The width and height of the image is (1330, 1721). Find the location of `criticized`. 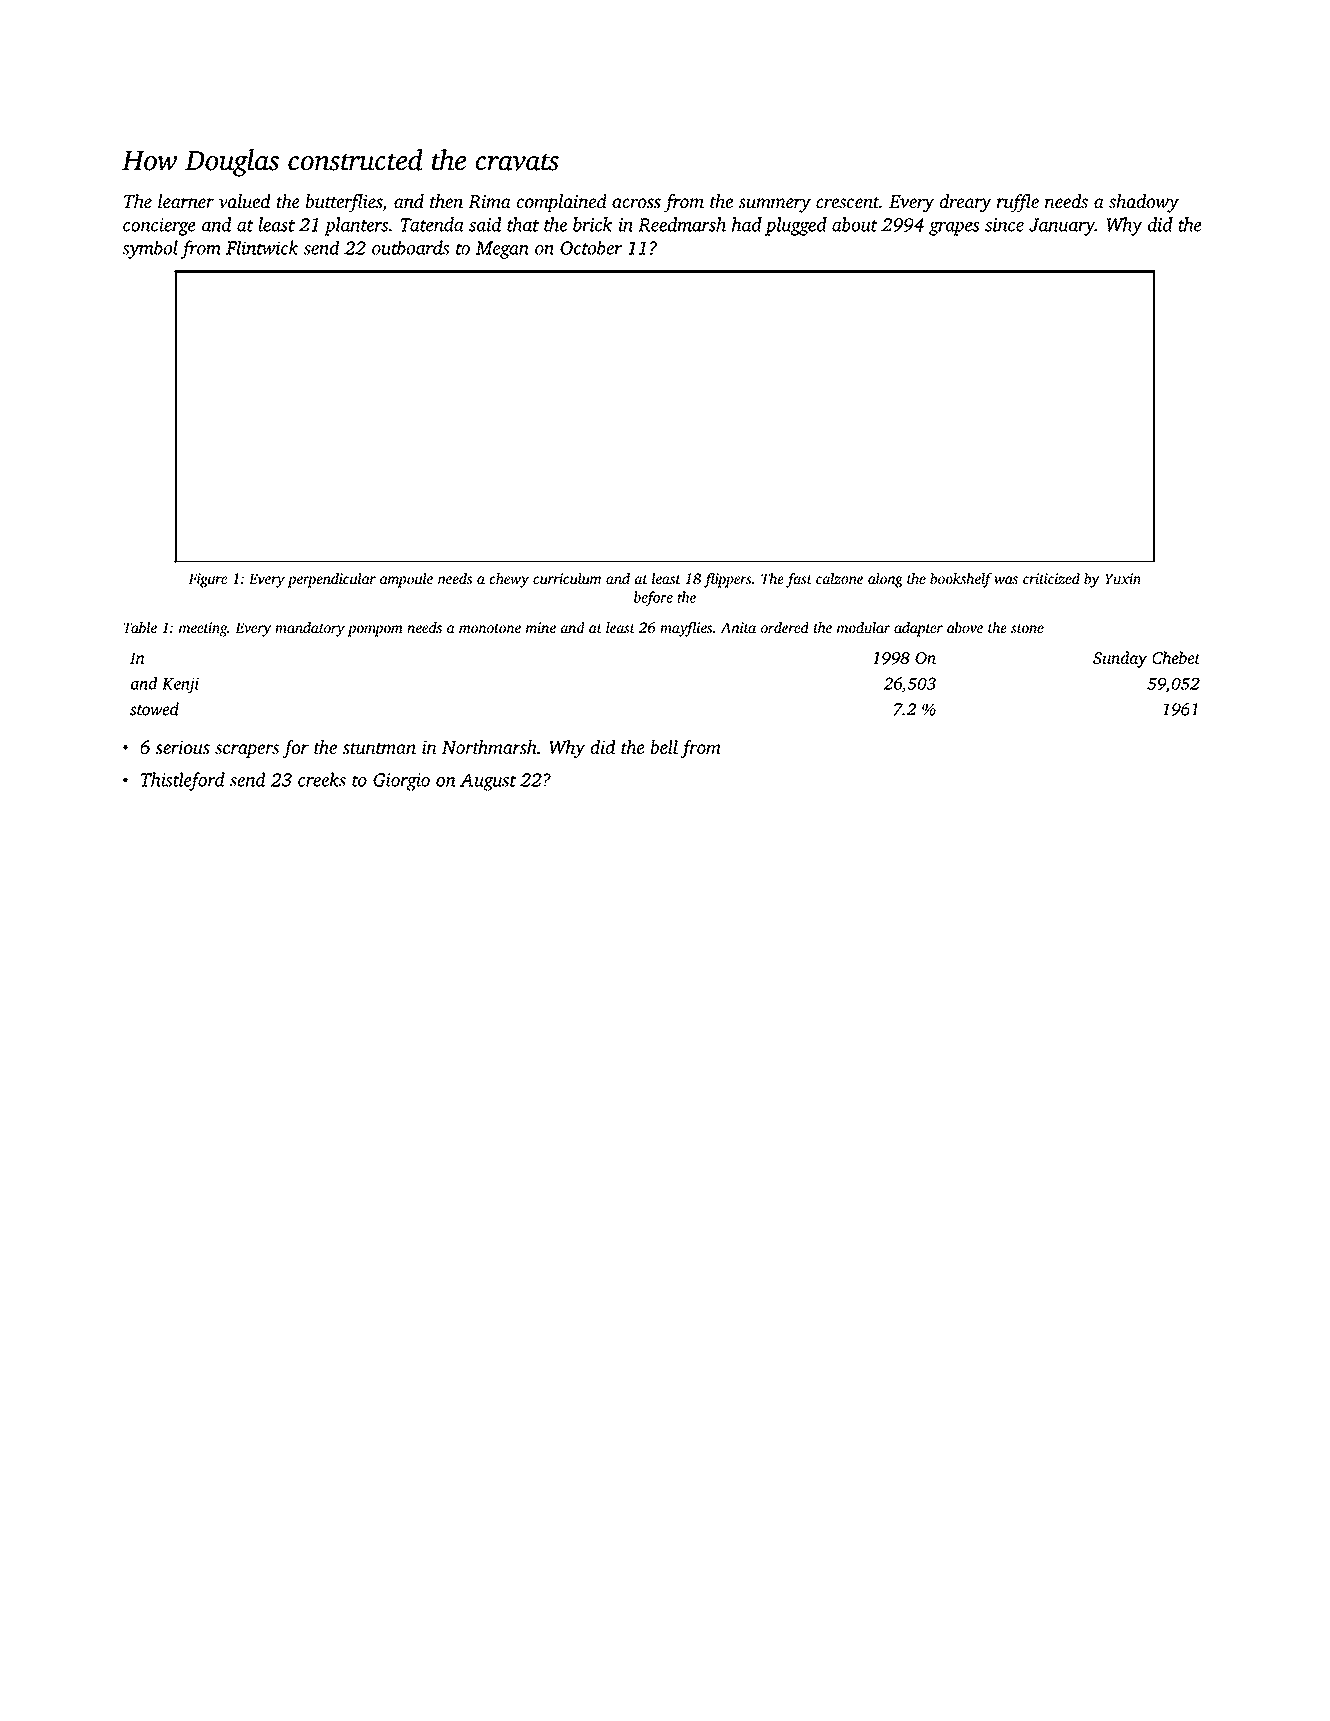

criticized is located at coordinates (1051, 578).
